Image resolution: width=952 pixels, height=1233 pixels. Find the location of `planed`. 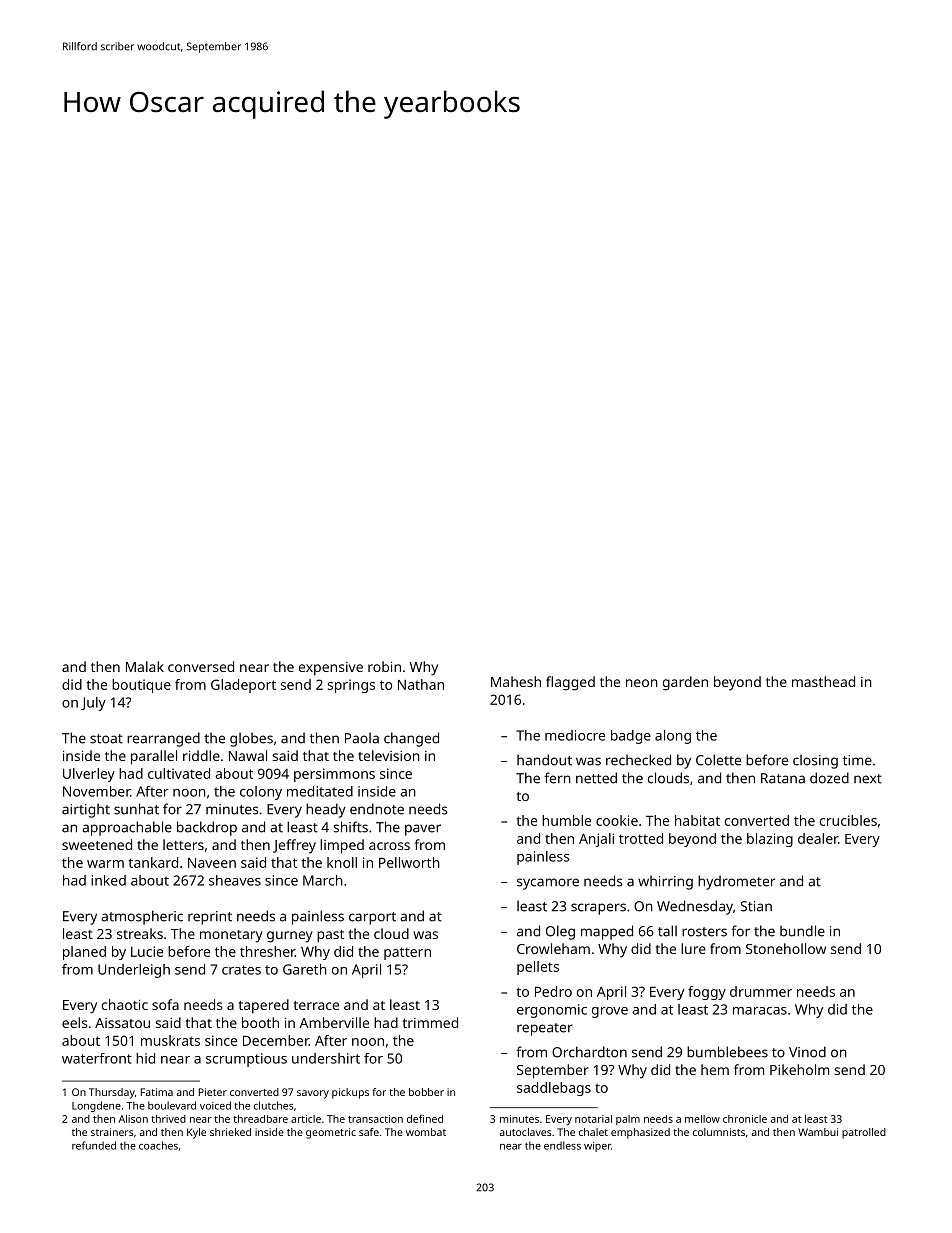

planed is located at coordinates (84, 953).
